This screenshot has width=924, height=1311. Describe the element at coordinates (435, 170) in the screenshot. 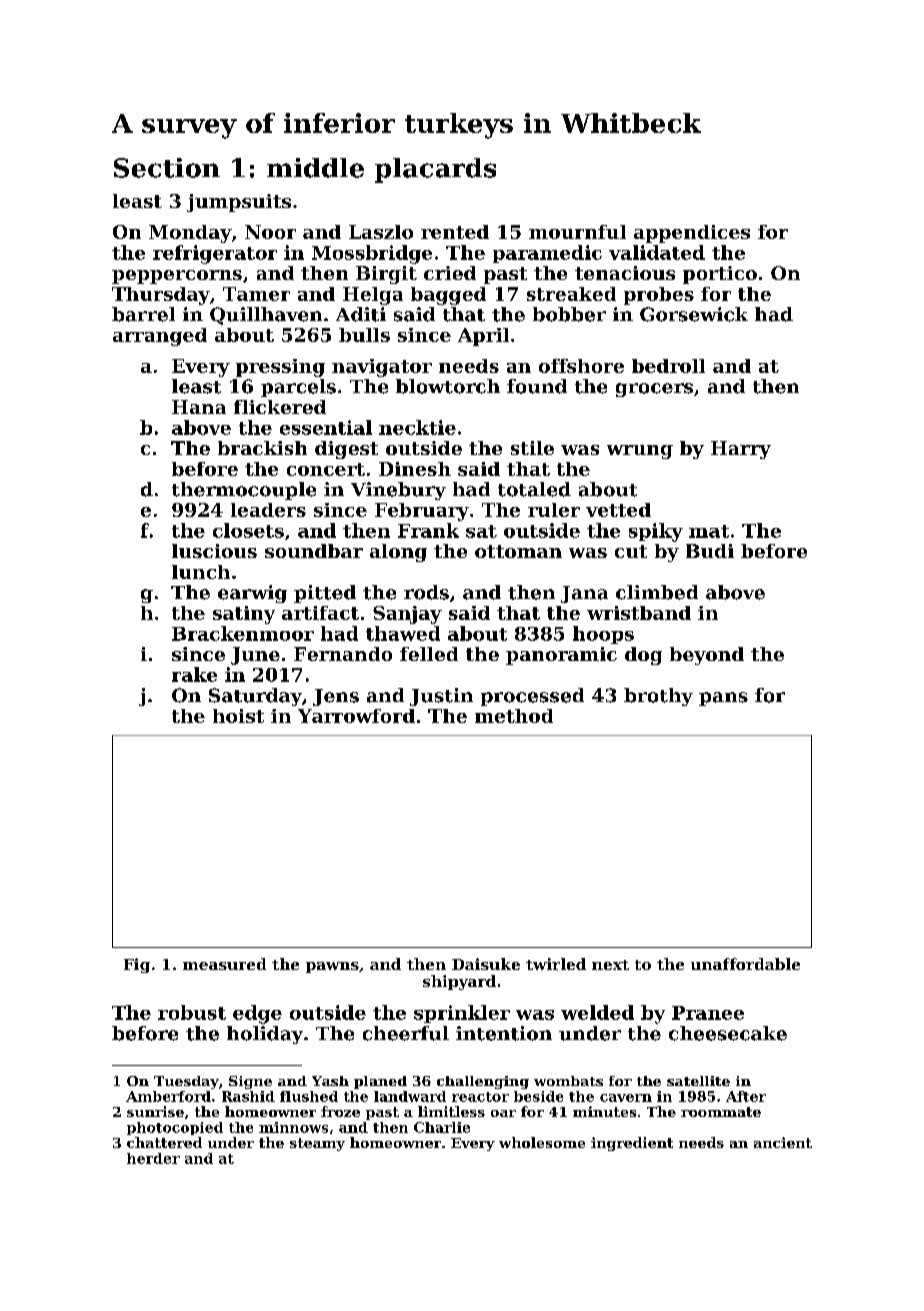

I see `placards` at that location.
